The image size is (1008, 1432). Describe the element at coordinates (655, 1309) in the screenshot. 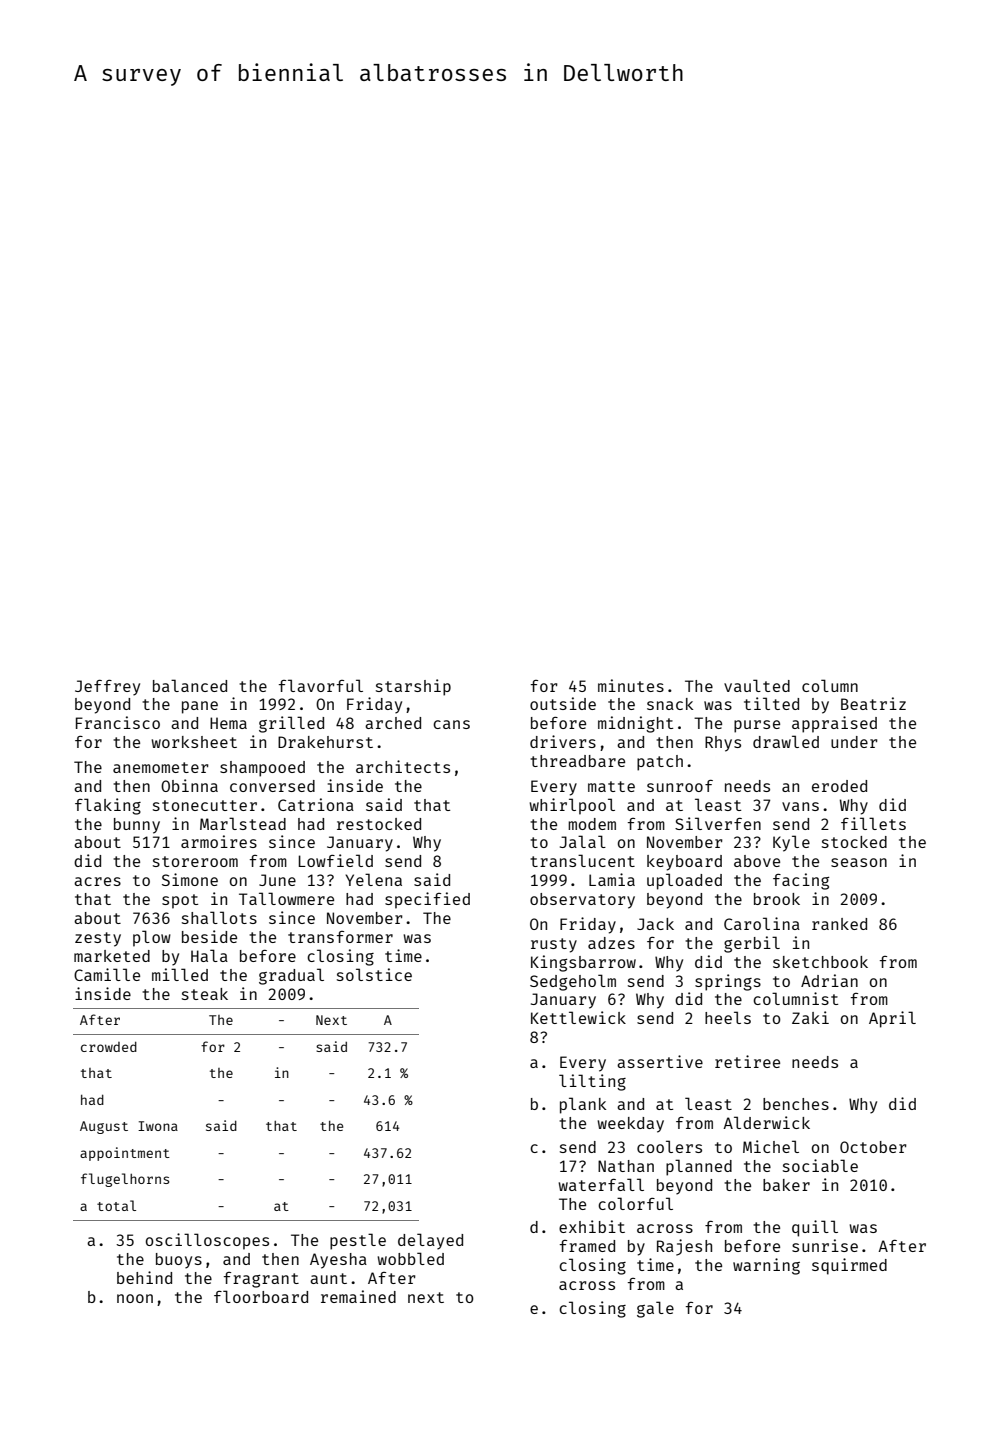

I see `gale` at that location.
